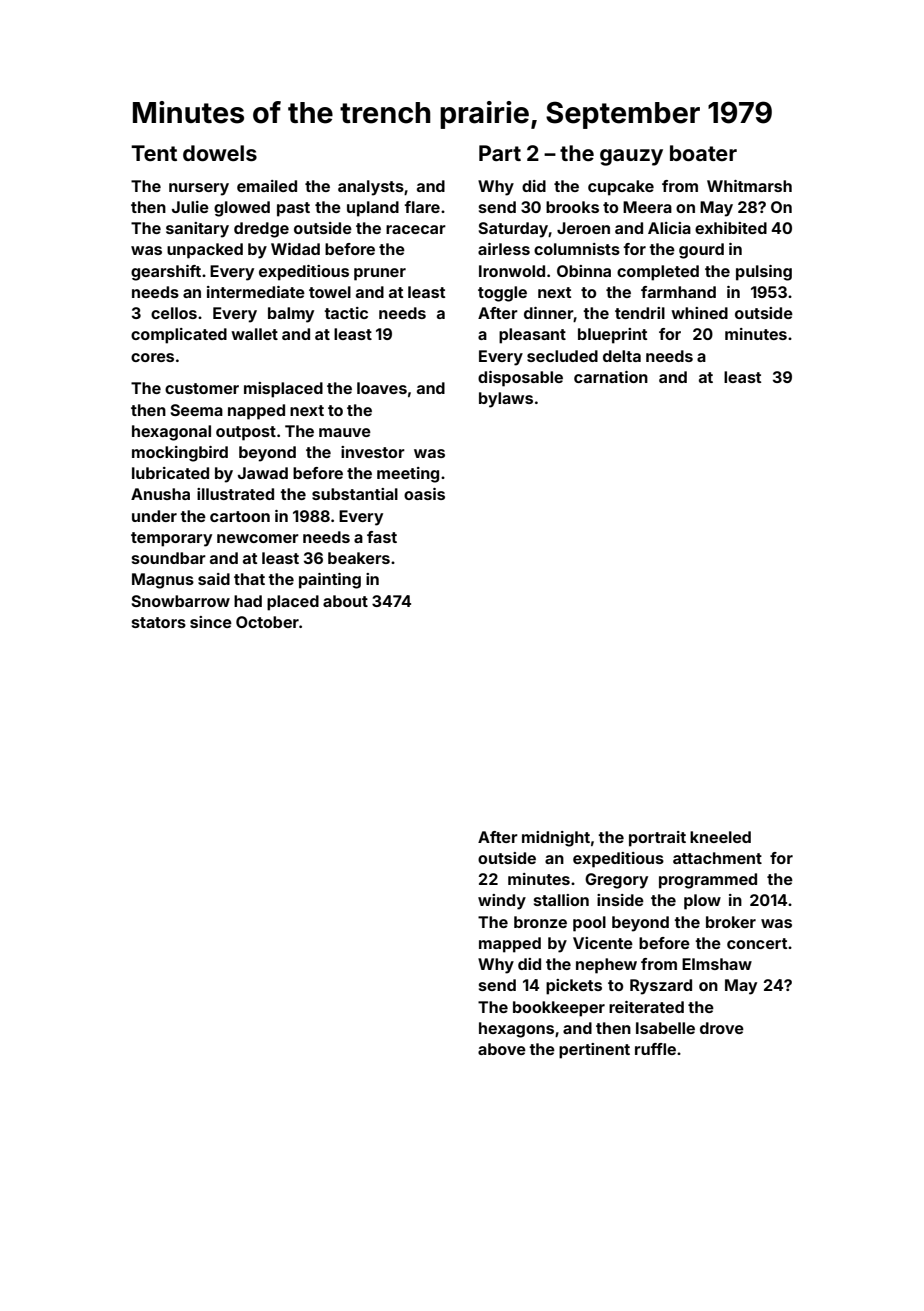 The width and height of the screenshot is (924, 1311). Describe the element at coordinates (611, 377) in the screenshot. I see `carnation` at that location.
